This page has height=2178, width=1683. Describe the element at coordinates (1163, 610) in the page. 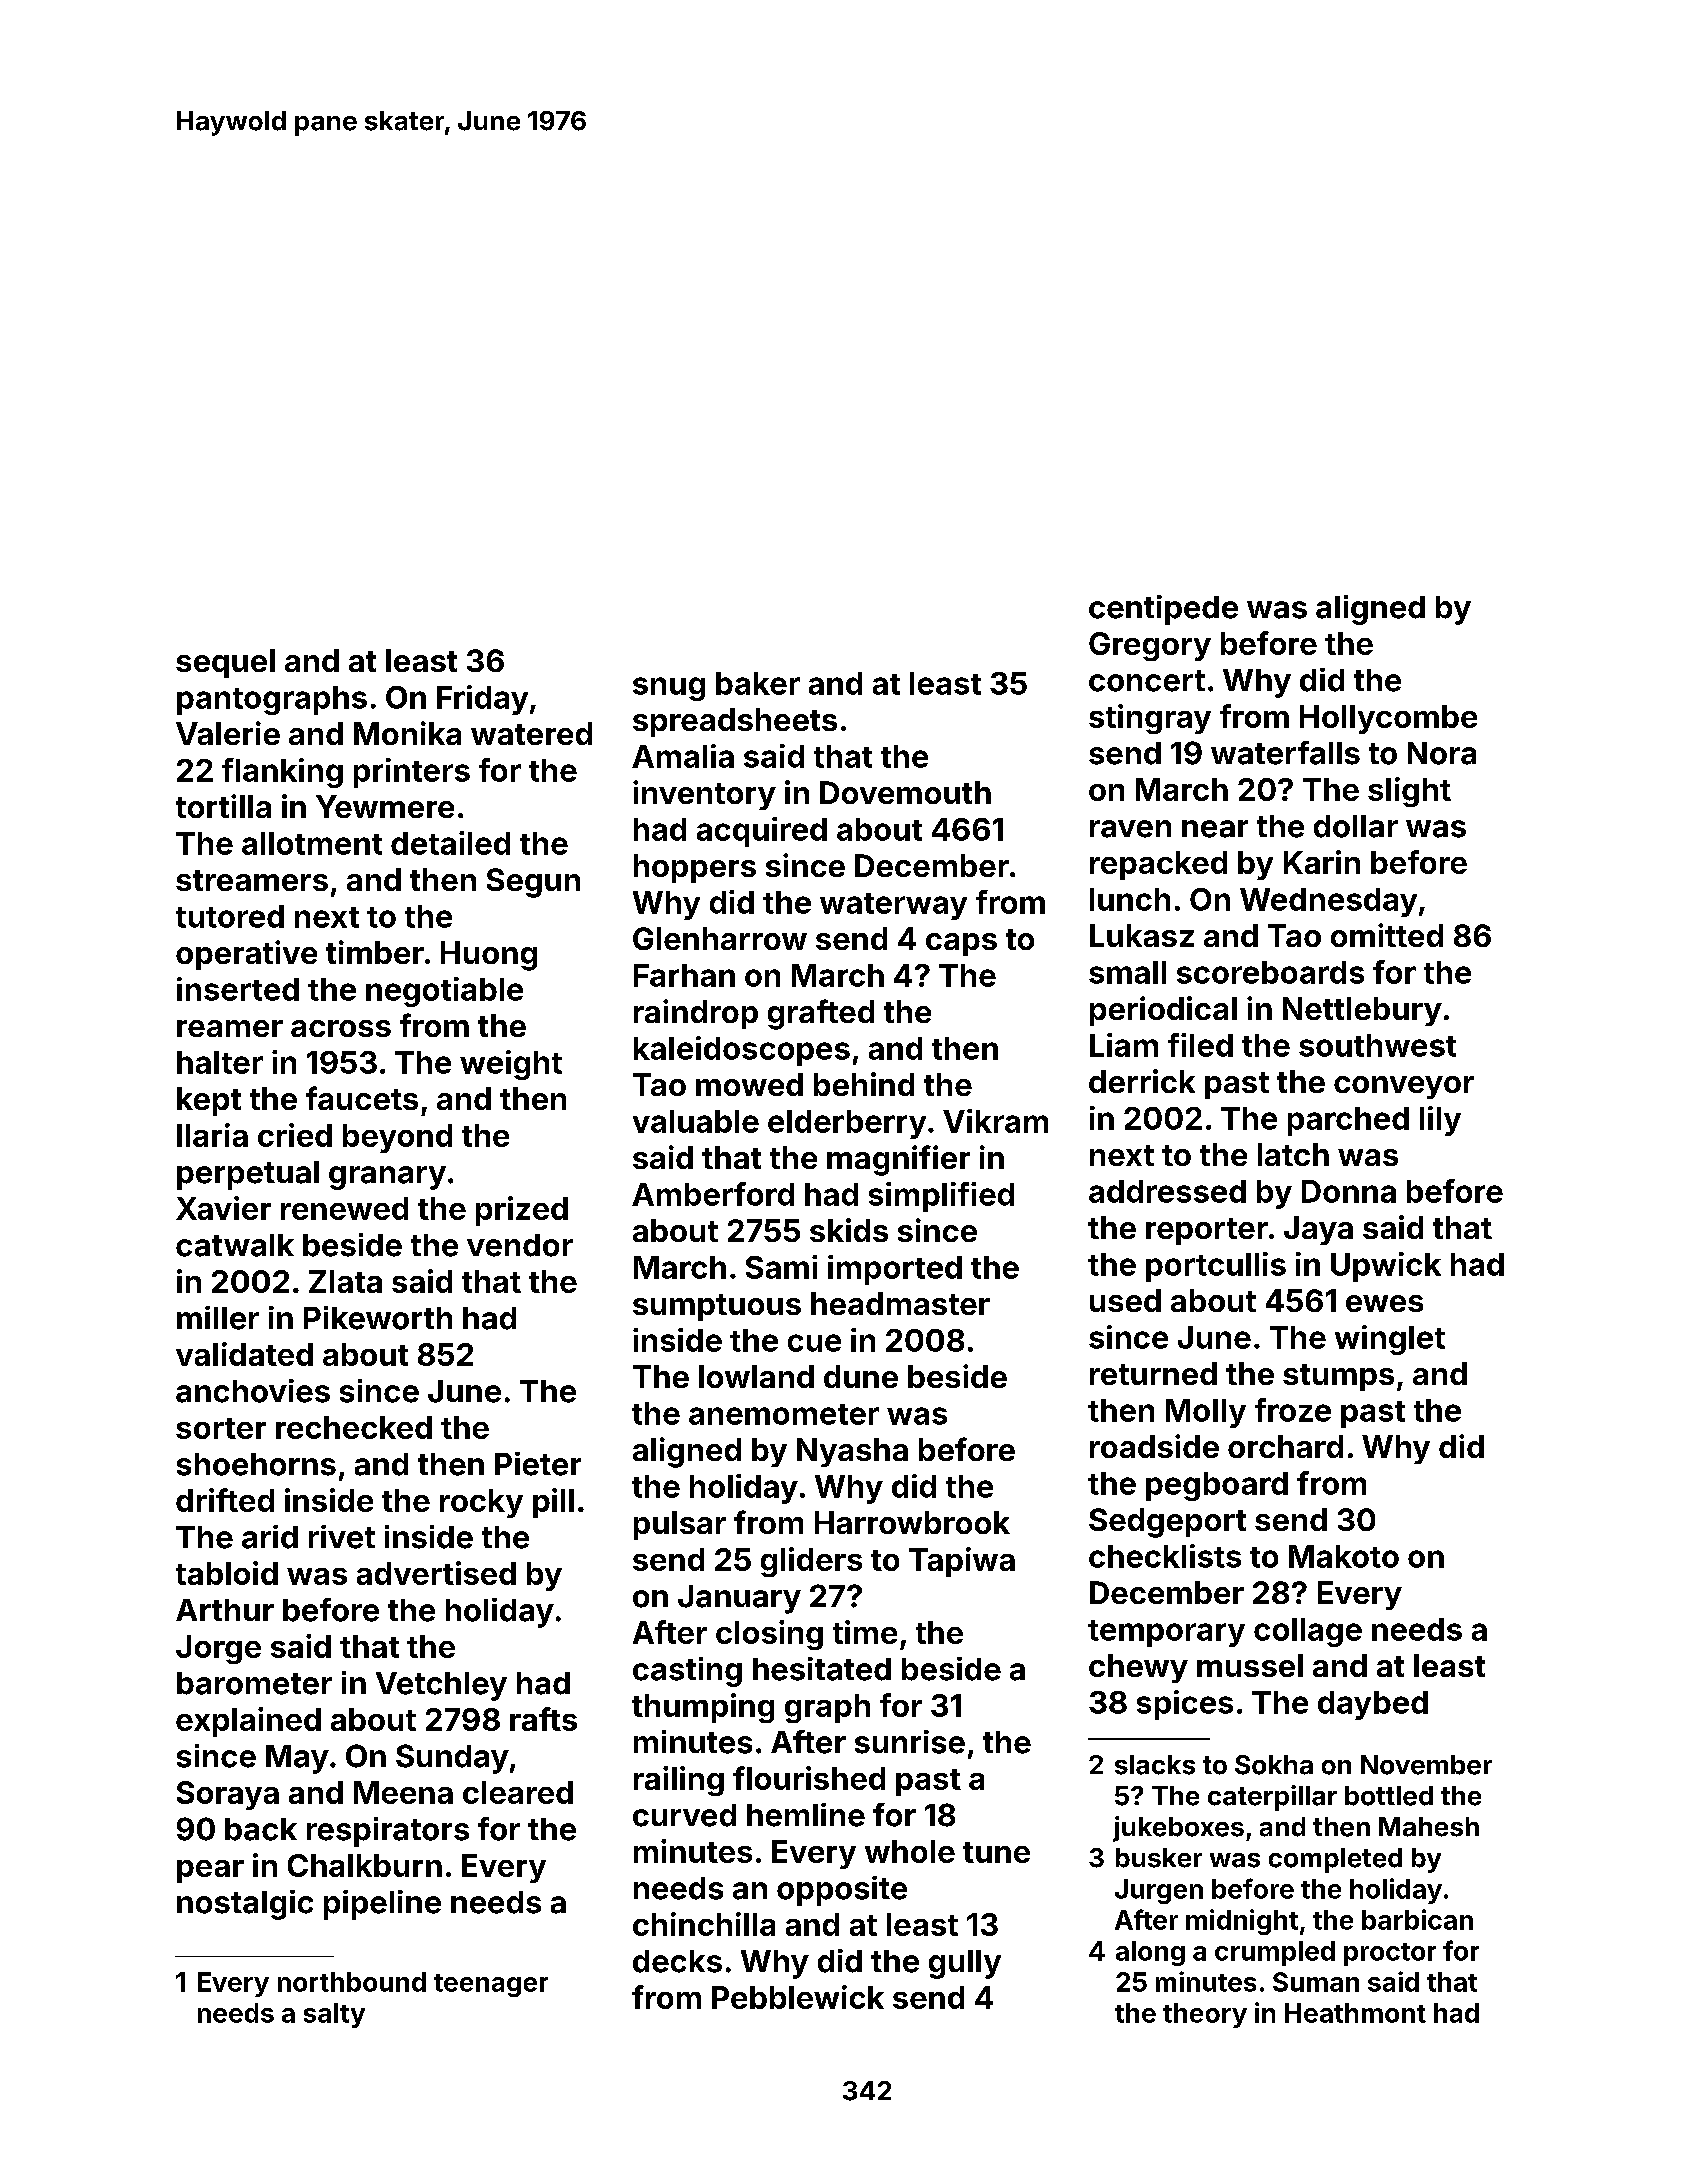

I see `centipede` at that location.
